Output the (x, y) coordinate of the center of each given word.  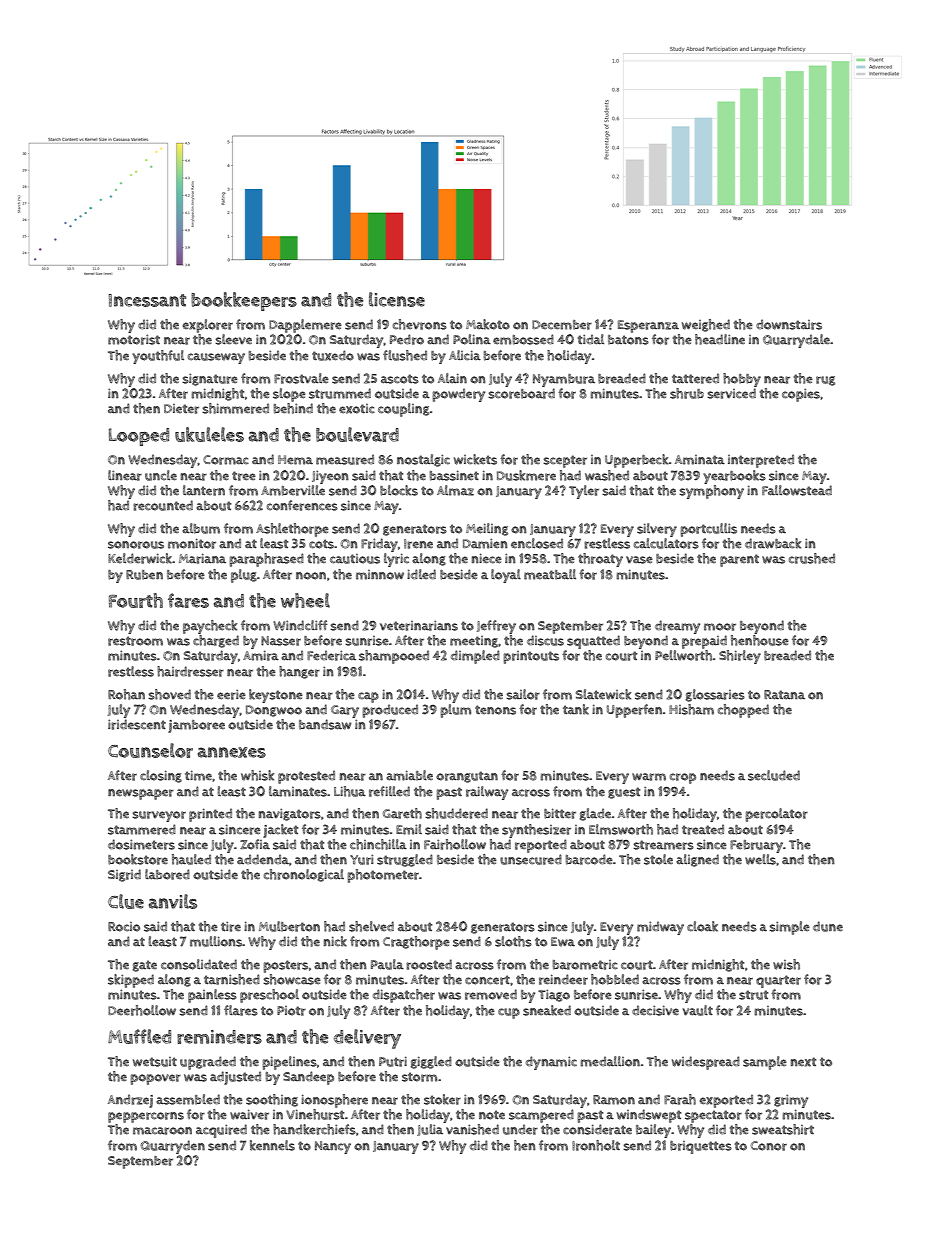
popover (155, 1079)
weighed (706, 325)
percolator (776, 815)
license (397, 299)
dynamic (551, 1063)
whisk (257, 775)
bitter (560, 813)
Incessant (147, 300)
